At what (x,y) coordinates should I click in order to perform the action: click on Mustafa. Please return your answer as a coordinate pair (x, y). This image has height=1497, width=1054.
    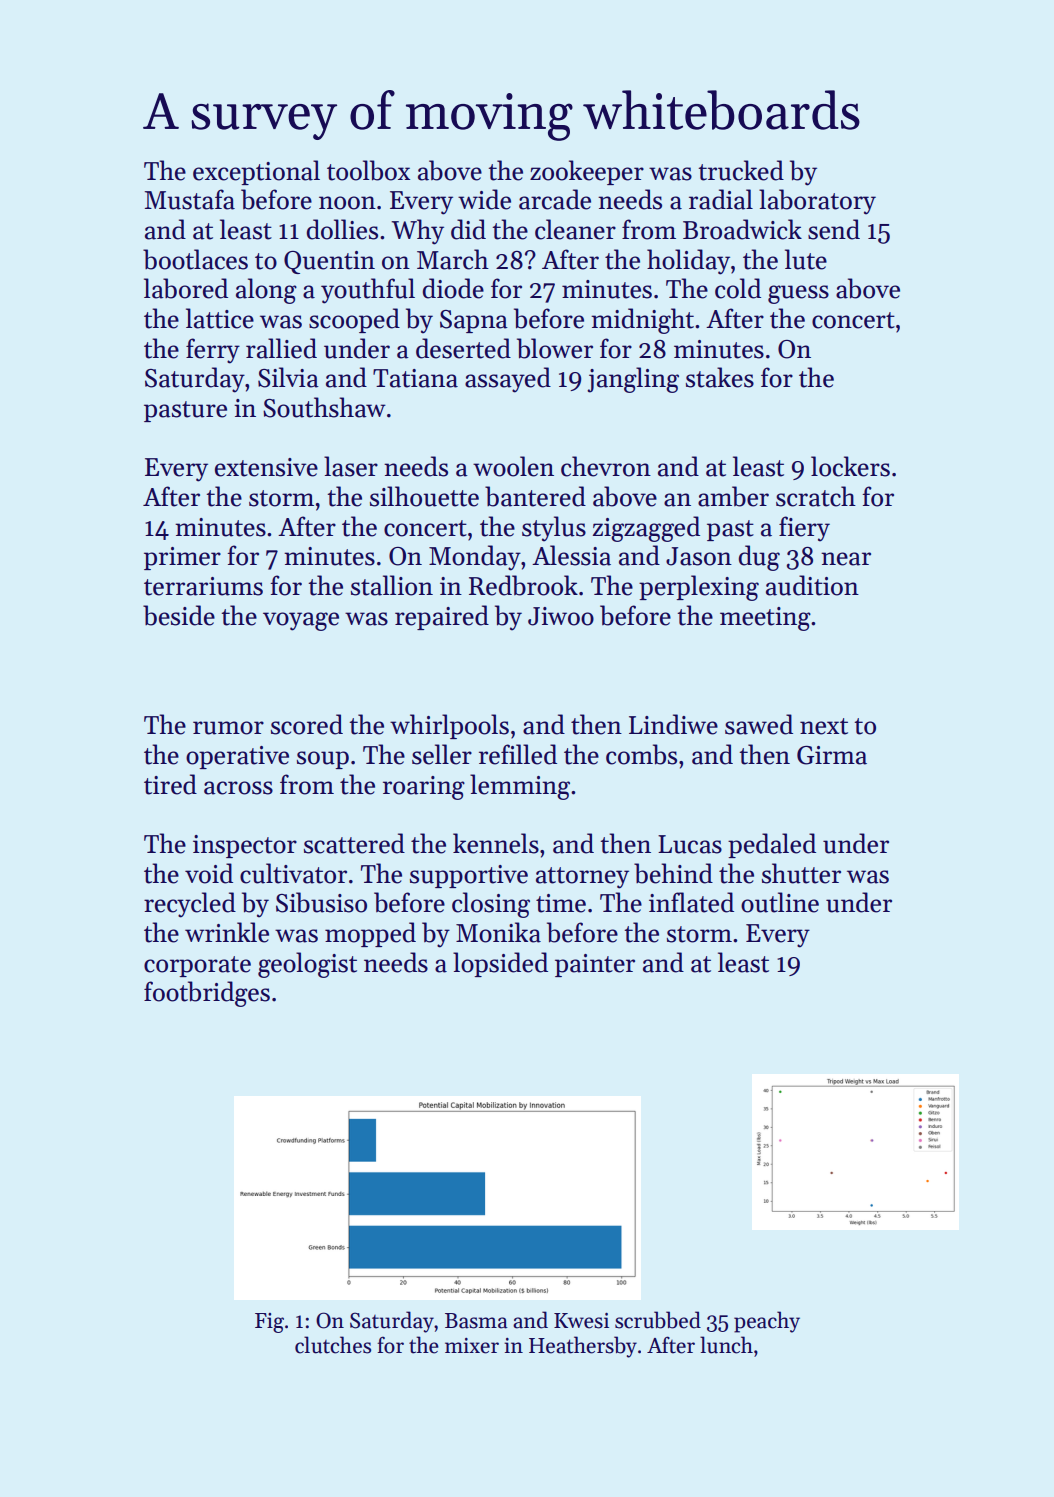
    Looking at the image, I should click on (190, 199).
